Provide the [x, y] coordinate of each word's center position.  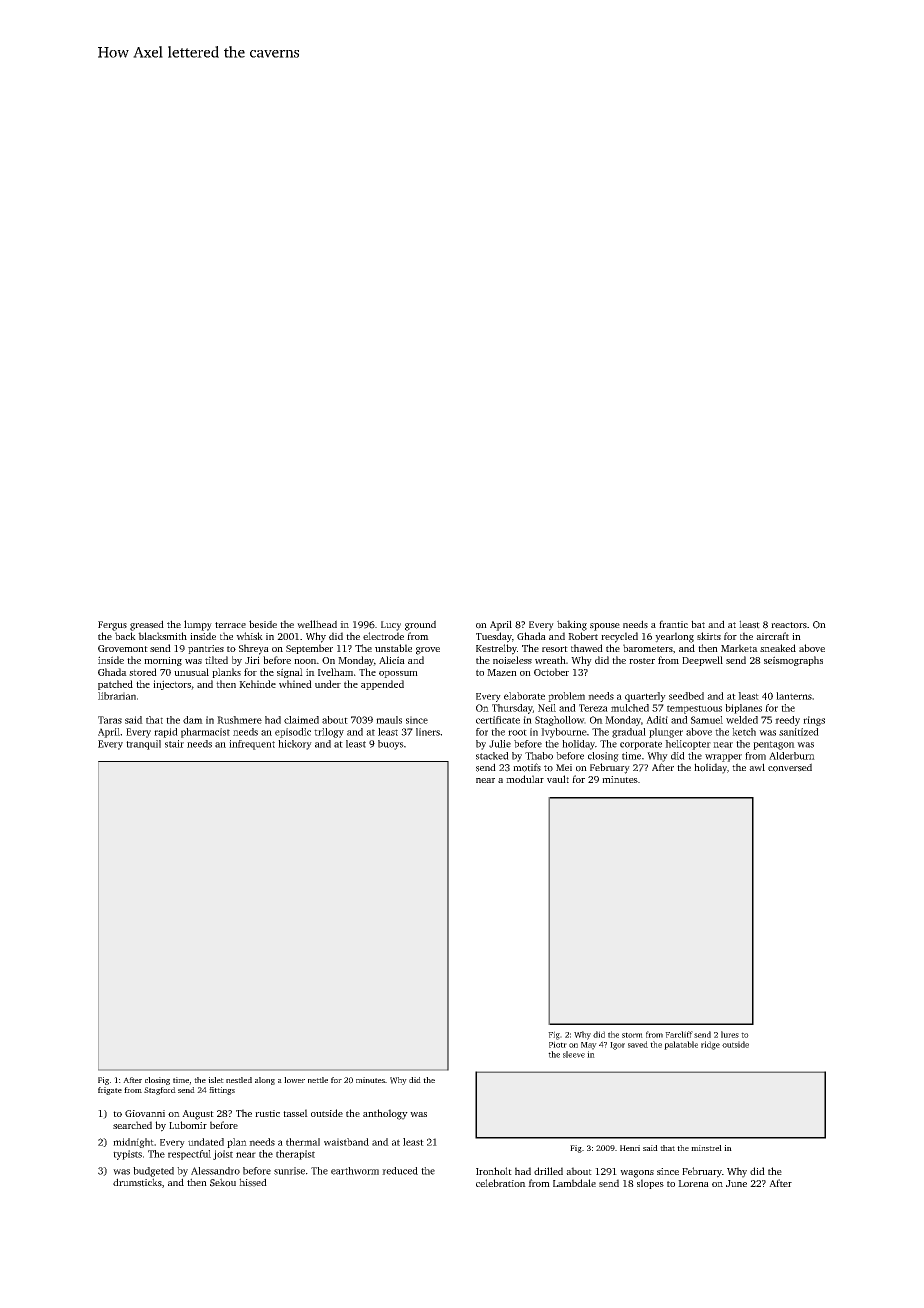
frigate [110, 1091]
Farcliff [679, 1034]
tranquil [143, 745]
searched [132, 1125]
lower [294, 1080]
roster [642, 661]
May [589, 1046]
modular [525, 779]
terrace [230, 625]
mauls [389, 720]
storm [632, 1035]
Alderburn [792, 756]
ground [420, 625]
